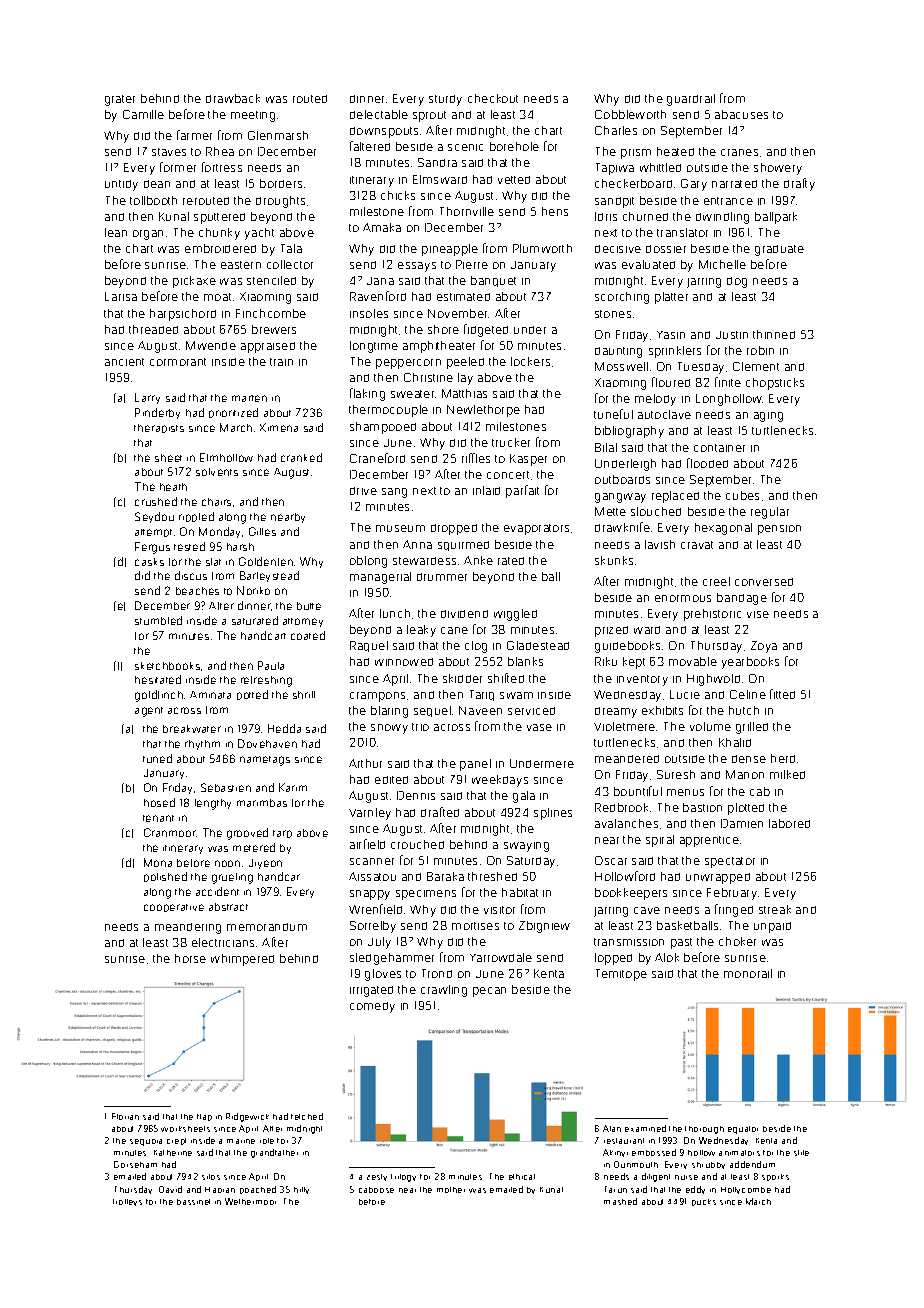 The width and height of the screenshot is (924, 1308). What do you see at coordinates (220, 248) in the screenshot?
I see `embroidered` at bounding box center [220, 248].
